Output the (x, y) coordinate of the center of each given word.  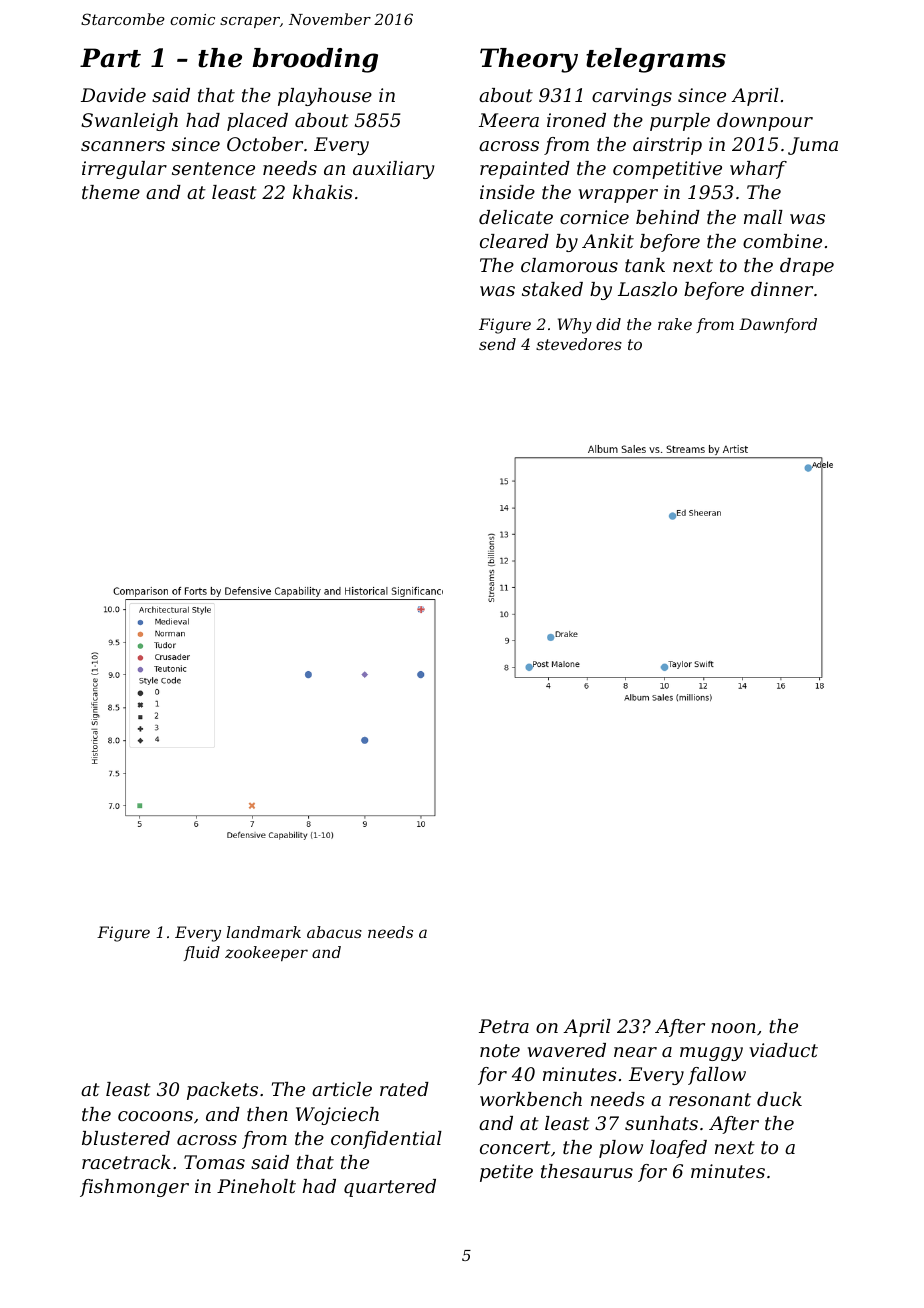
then (267, 1114)
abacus (334, 932)
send (497, 344)
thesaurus (587, 1171)
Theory (529, 60)
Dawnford (778, 325)
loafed (678, 1149)
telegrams (656, 60)
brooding (315, 60)
